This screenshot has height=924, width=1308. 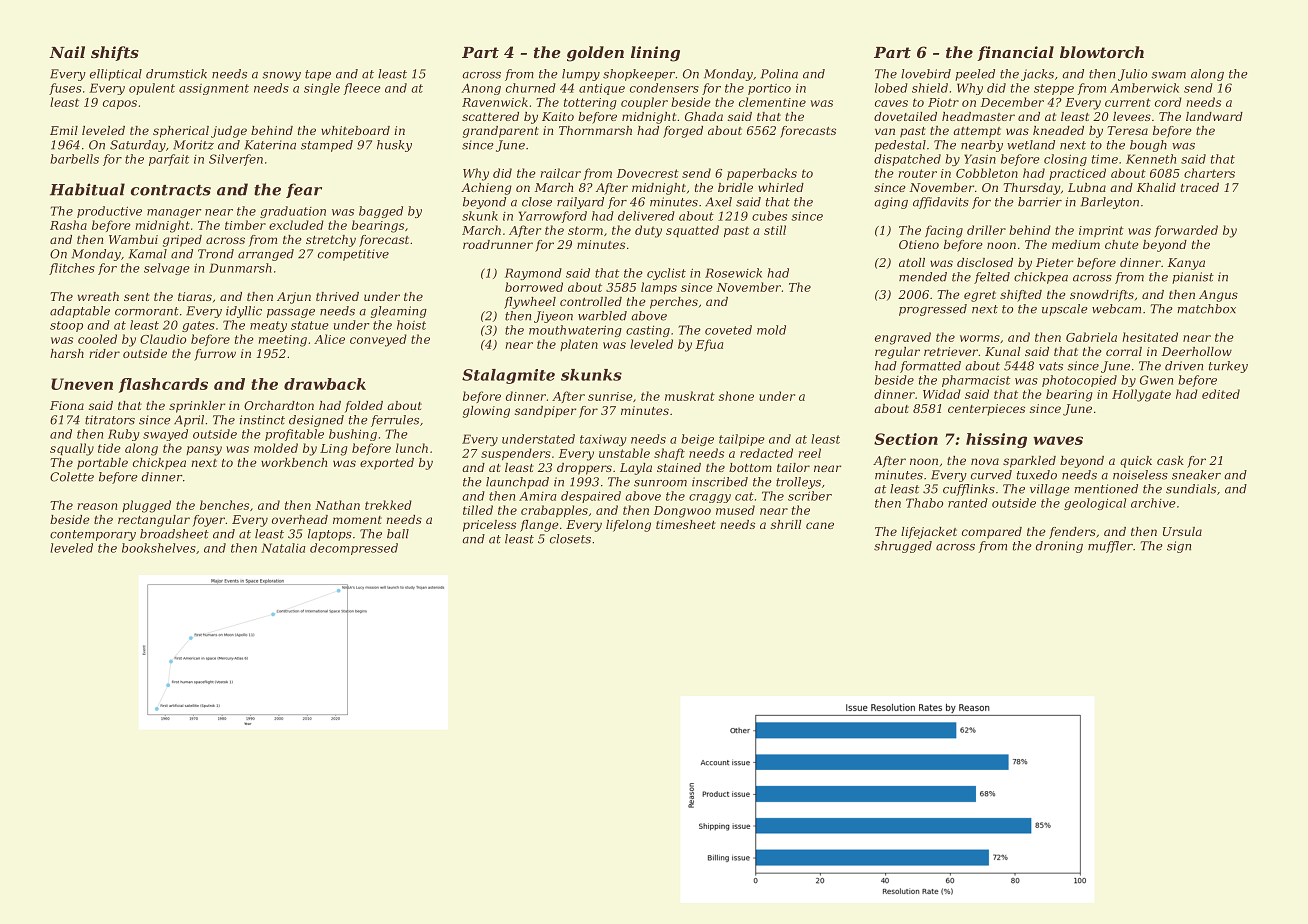 What do you see at coordinates (318, 75) in the screenshot?
I see `tape` at bounding box center [318, 75].
